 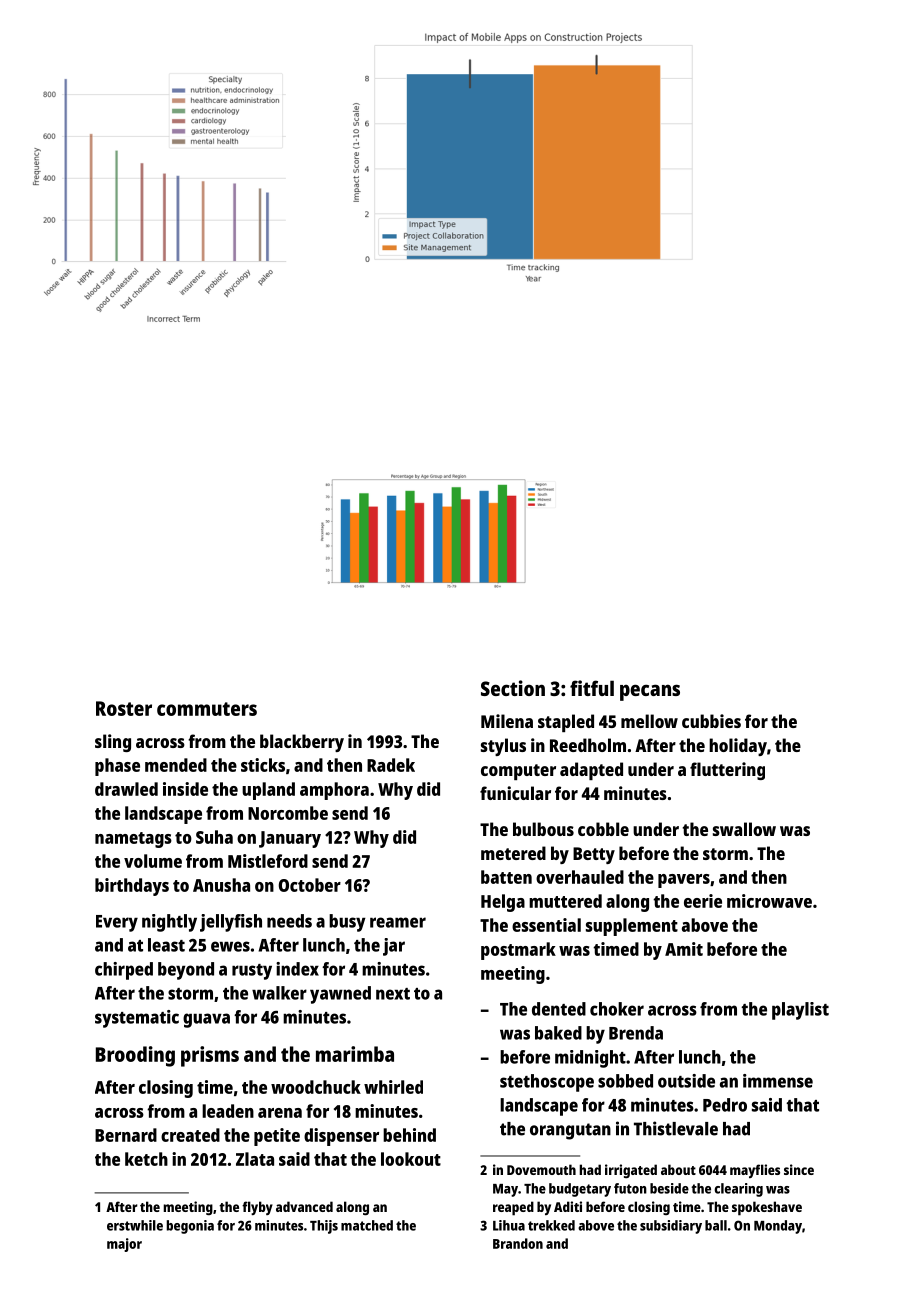 What do you see at coordinates (513, 688) in the screenshot?
I see `Section` at bounding box center [513, 688].
